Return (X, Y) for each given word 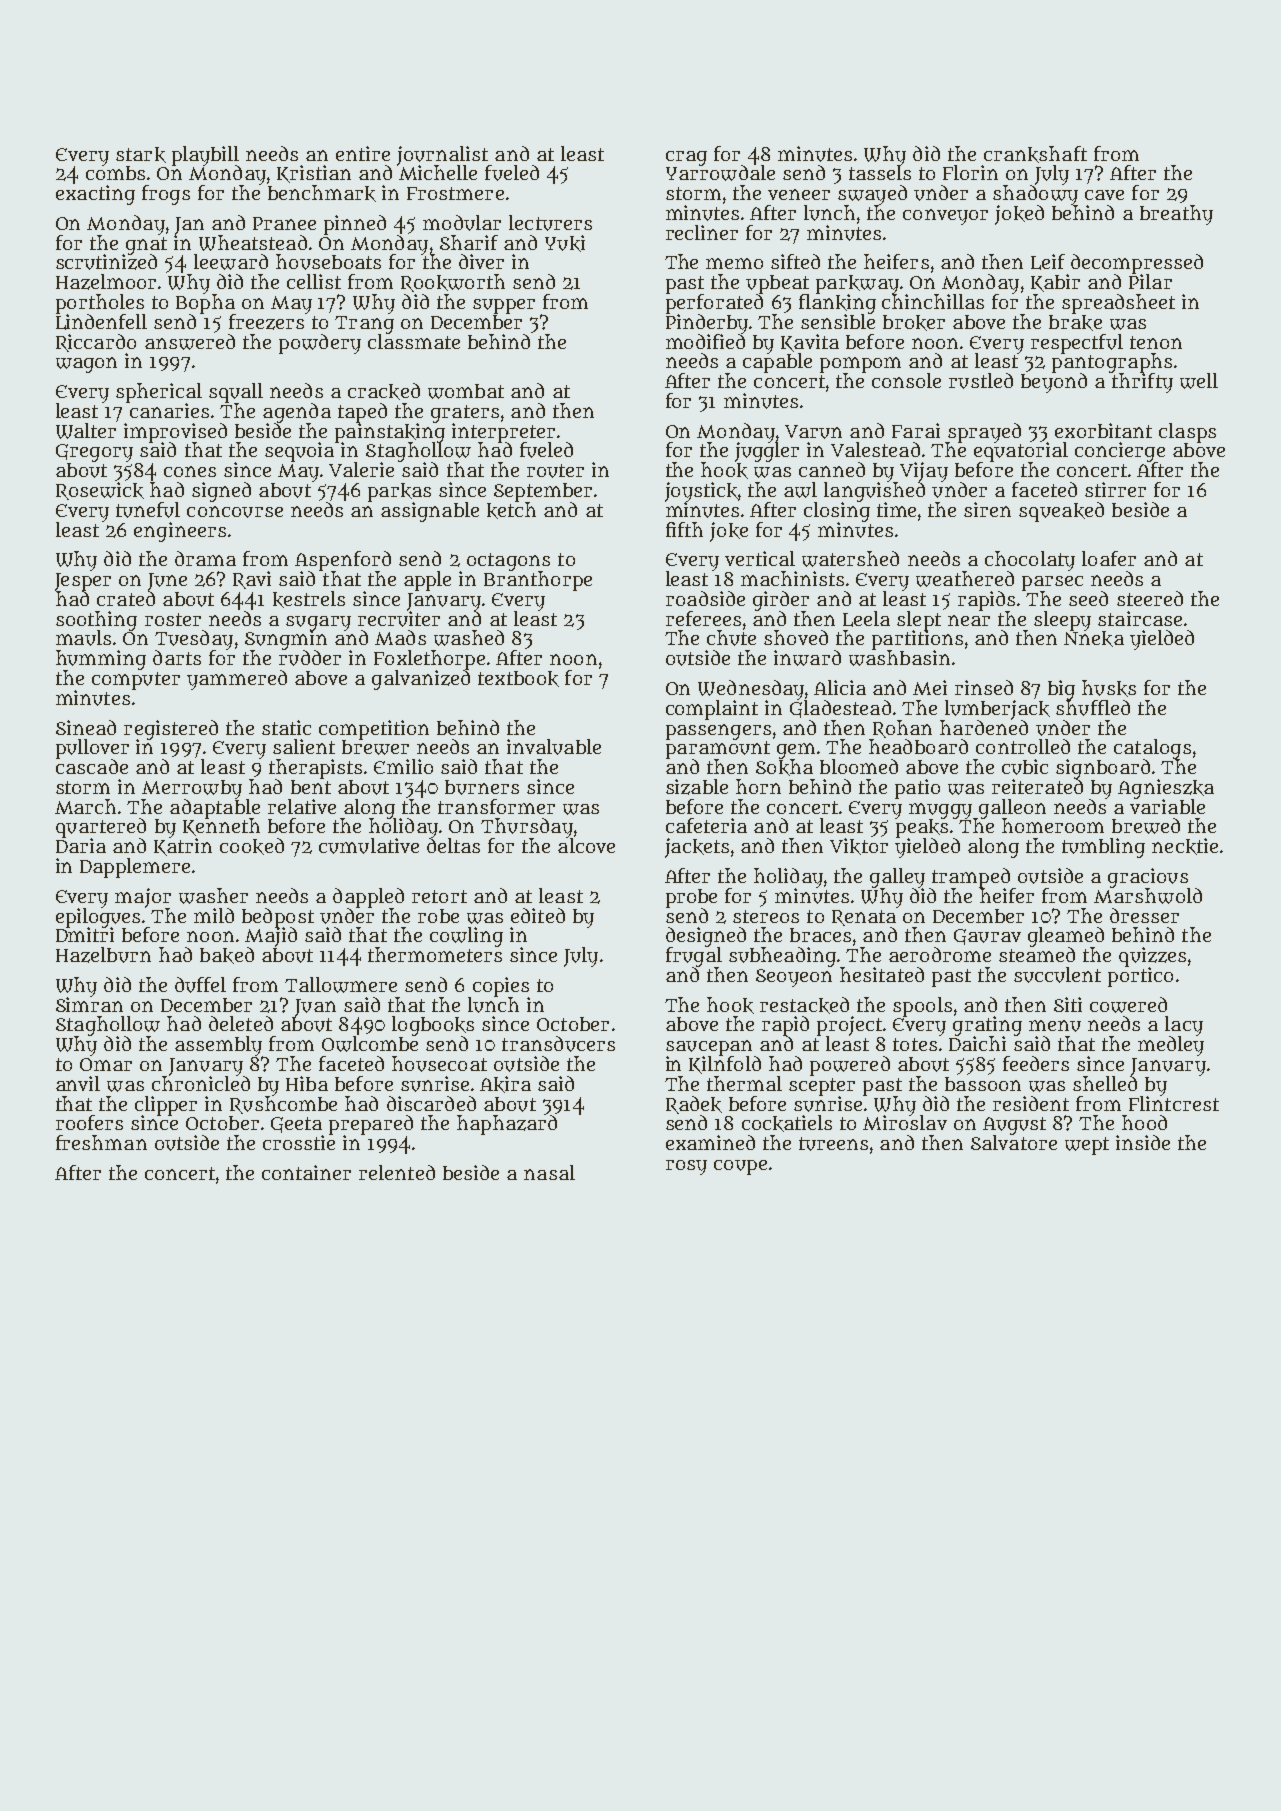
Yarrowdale (720, 173)
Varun (813, 432)
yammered (237, 680)
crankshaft (1035, 154)
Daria (81, 845)
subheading (782, 957)
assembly (218, 1046)
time (896, 509)
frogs (166, 195)
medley (1171, 1046)
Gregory (94, 453)
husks (1109, 688)
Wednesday (751, 690)
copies (501, 987)
